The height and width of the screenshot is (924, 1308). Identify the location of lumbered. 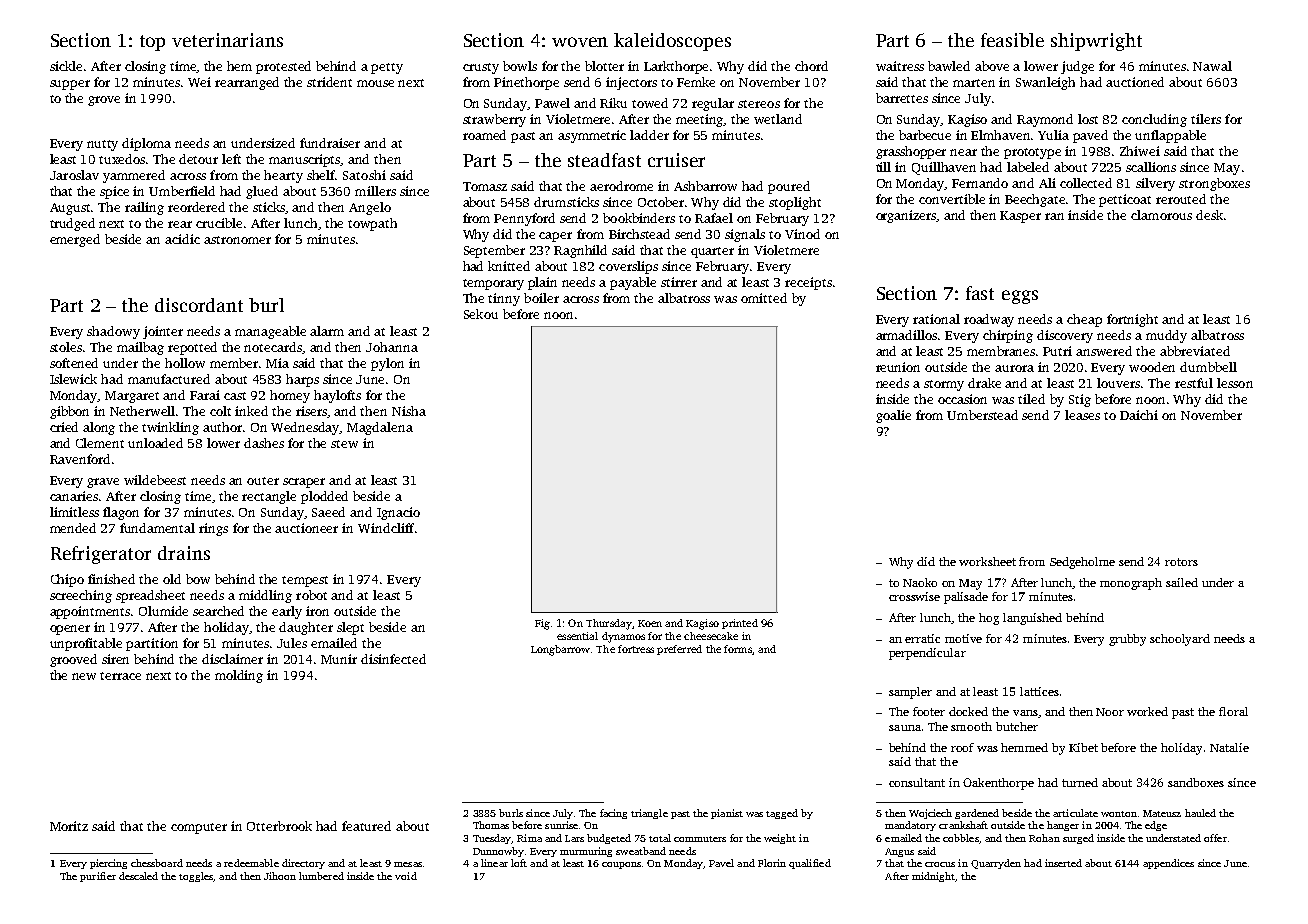
(321, 876).
